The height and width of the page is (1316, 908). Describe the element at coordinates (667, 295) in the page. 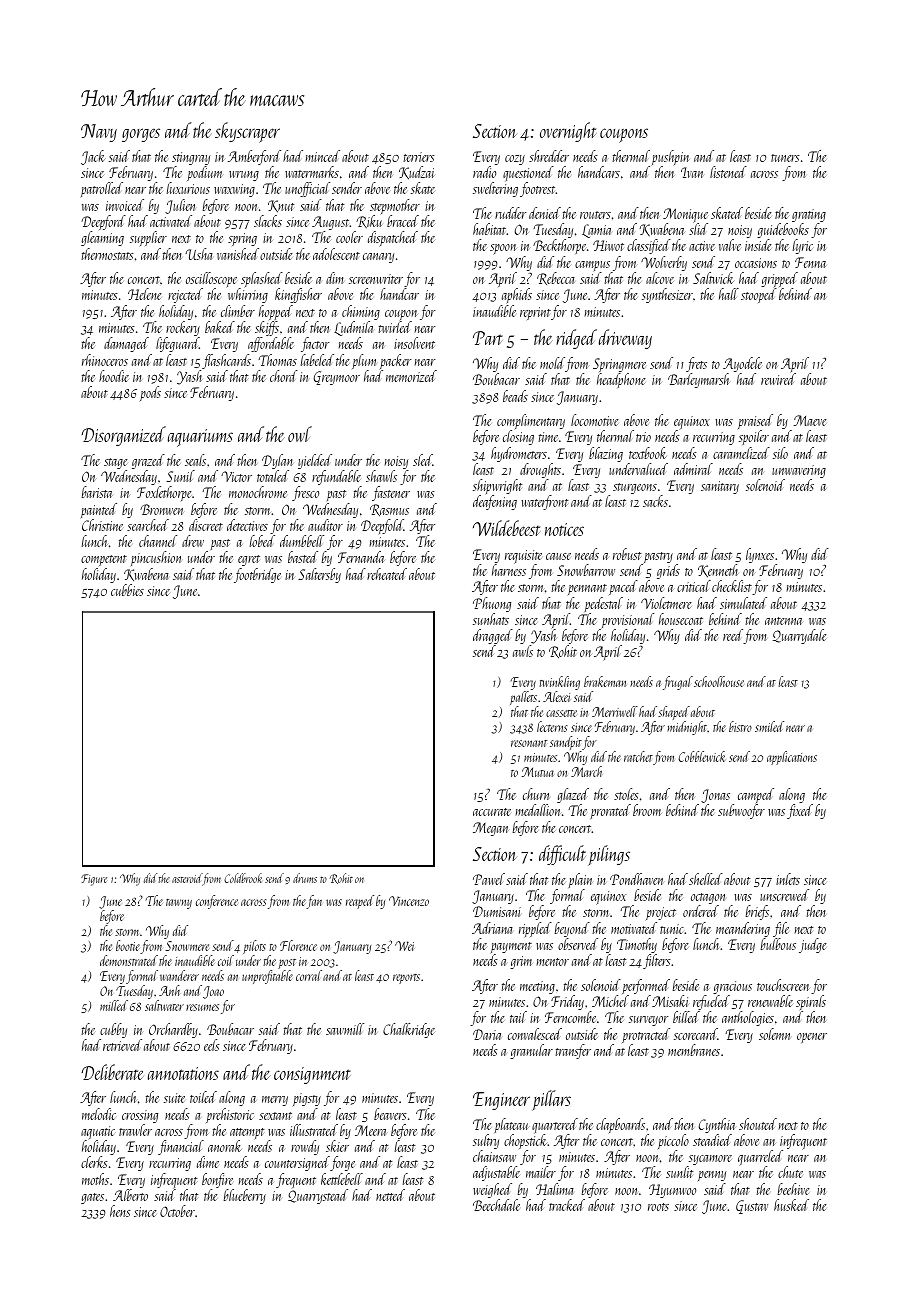

I see `synthesizer` at that location.
